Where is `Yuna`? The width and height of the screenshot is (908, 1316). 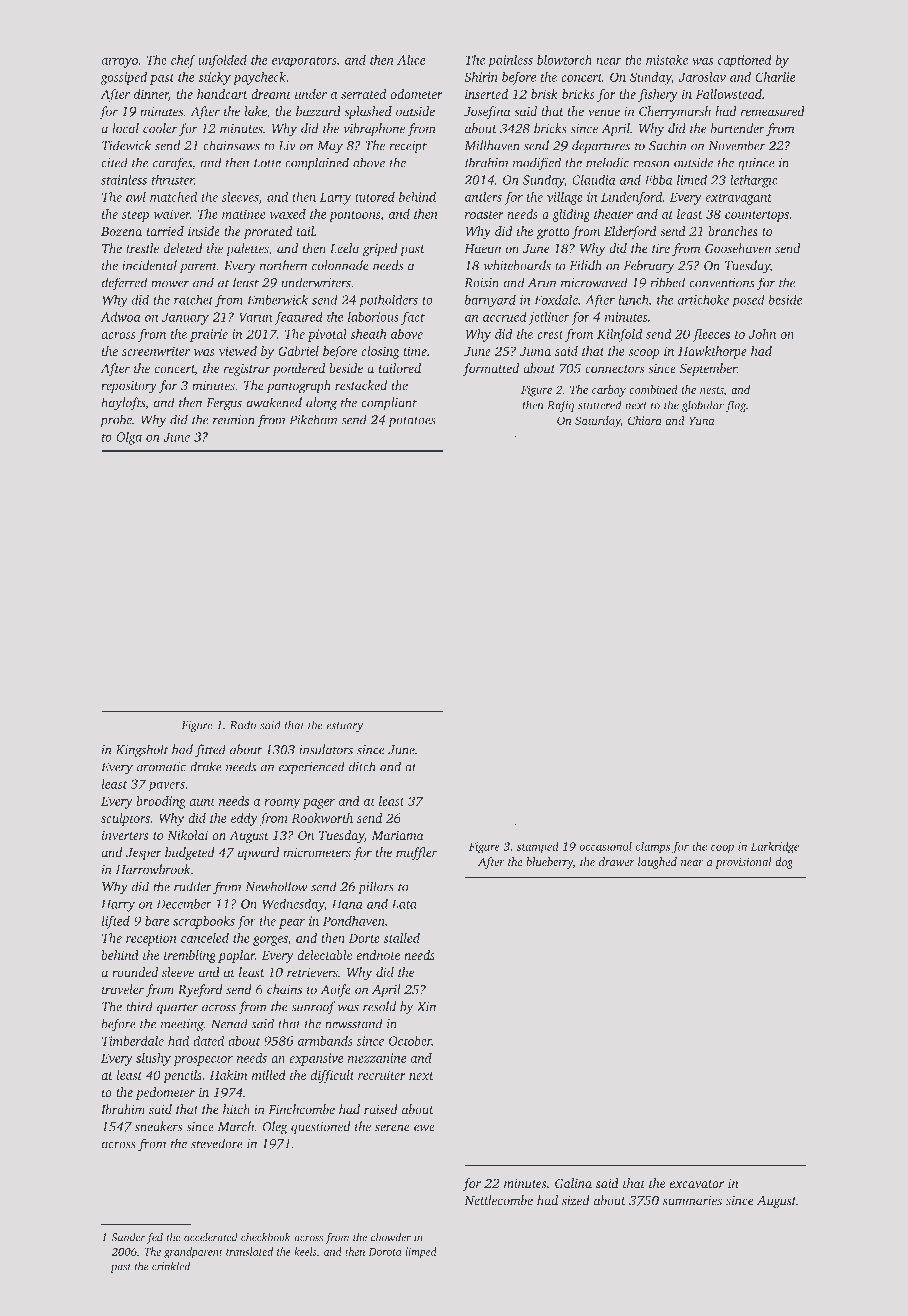 Yuna is located at coordinates (702, 421).
